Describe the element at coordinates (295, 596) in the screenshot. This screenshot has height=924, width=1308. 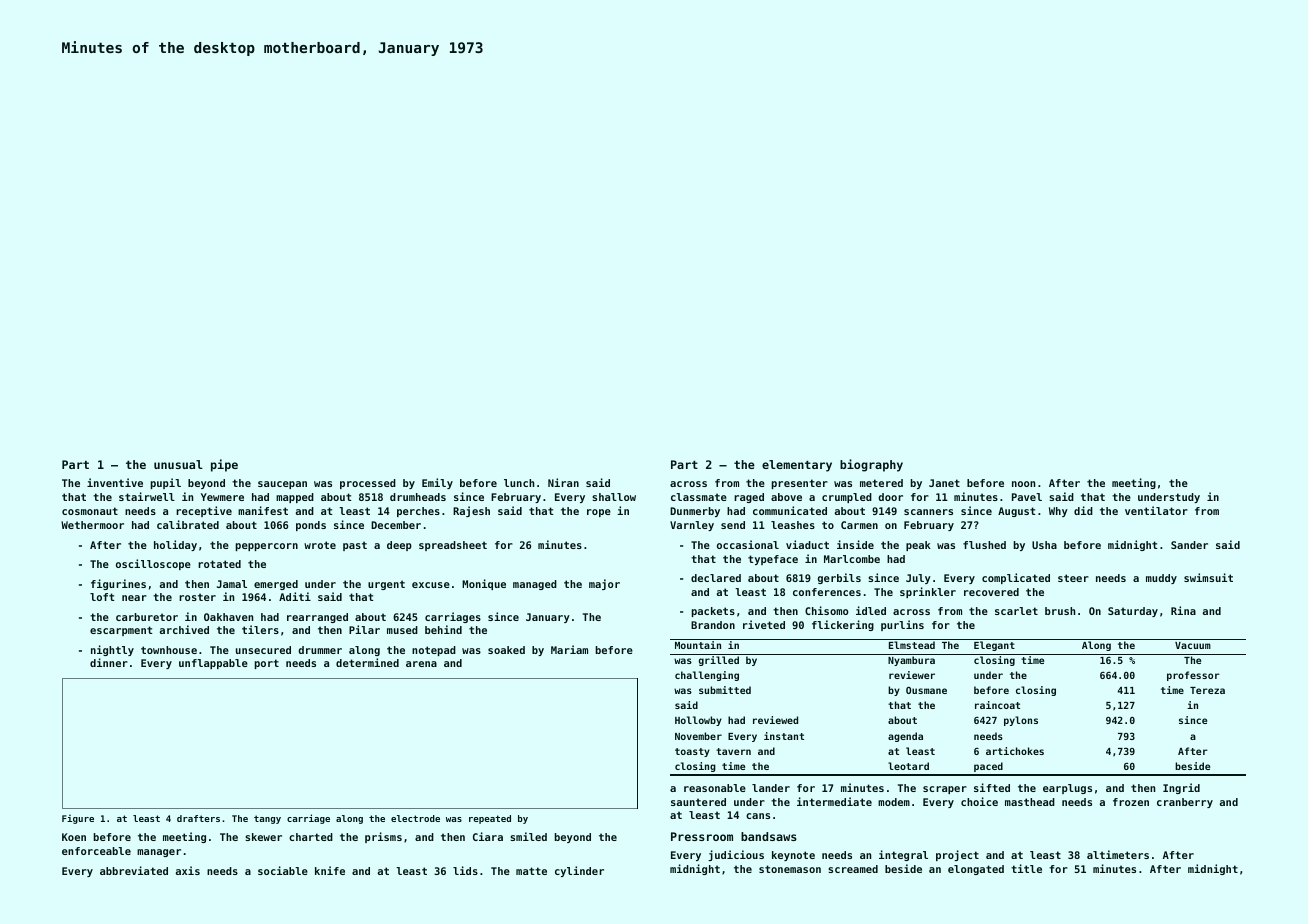
I see `Aditi` at that location.
